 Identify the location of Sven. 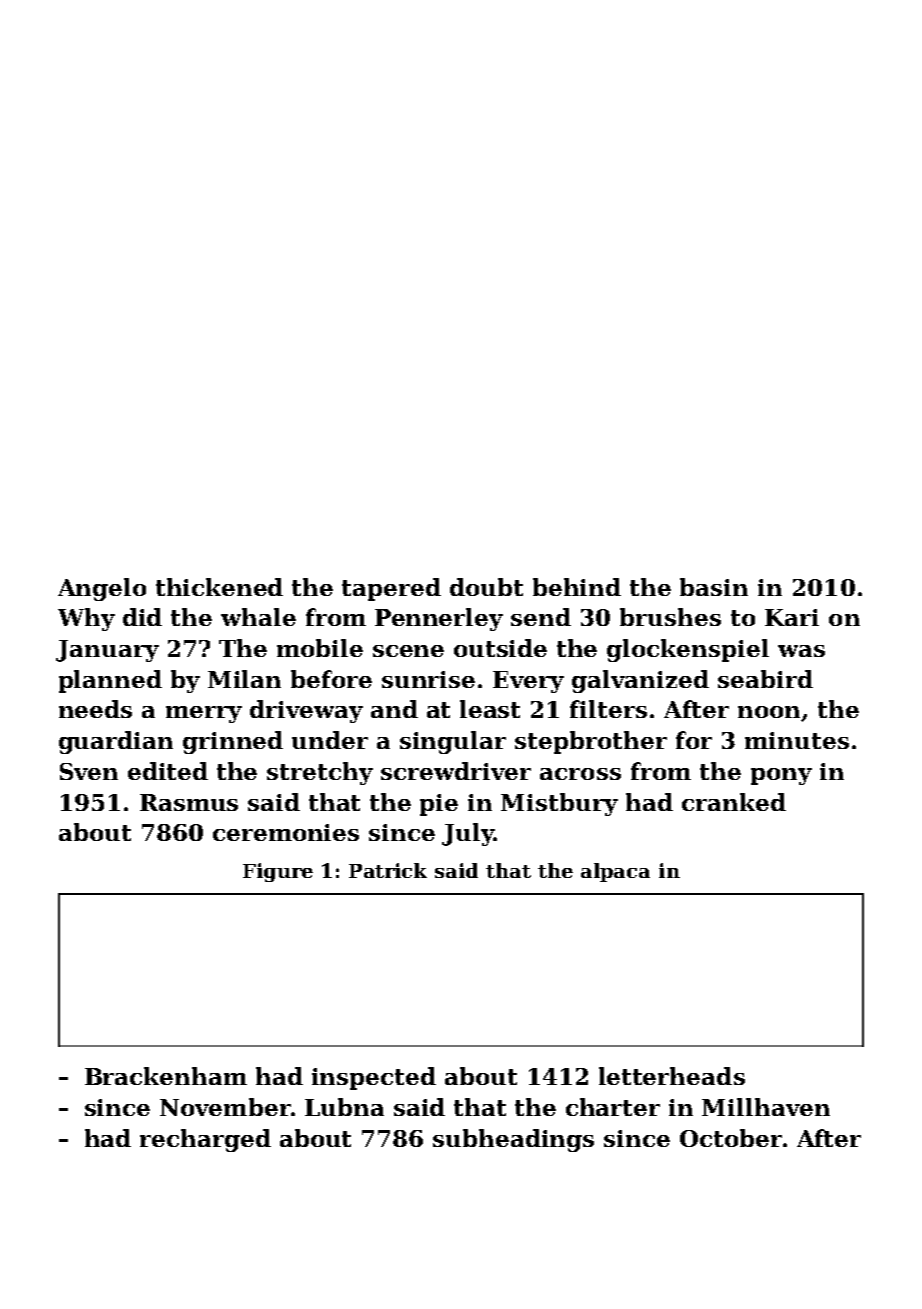
(89, 771).
